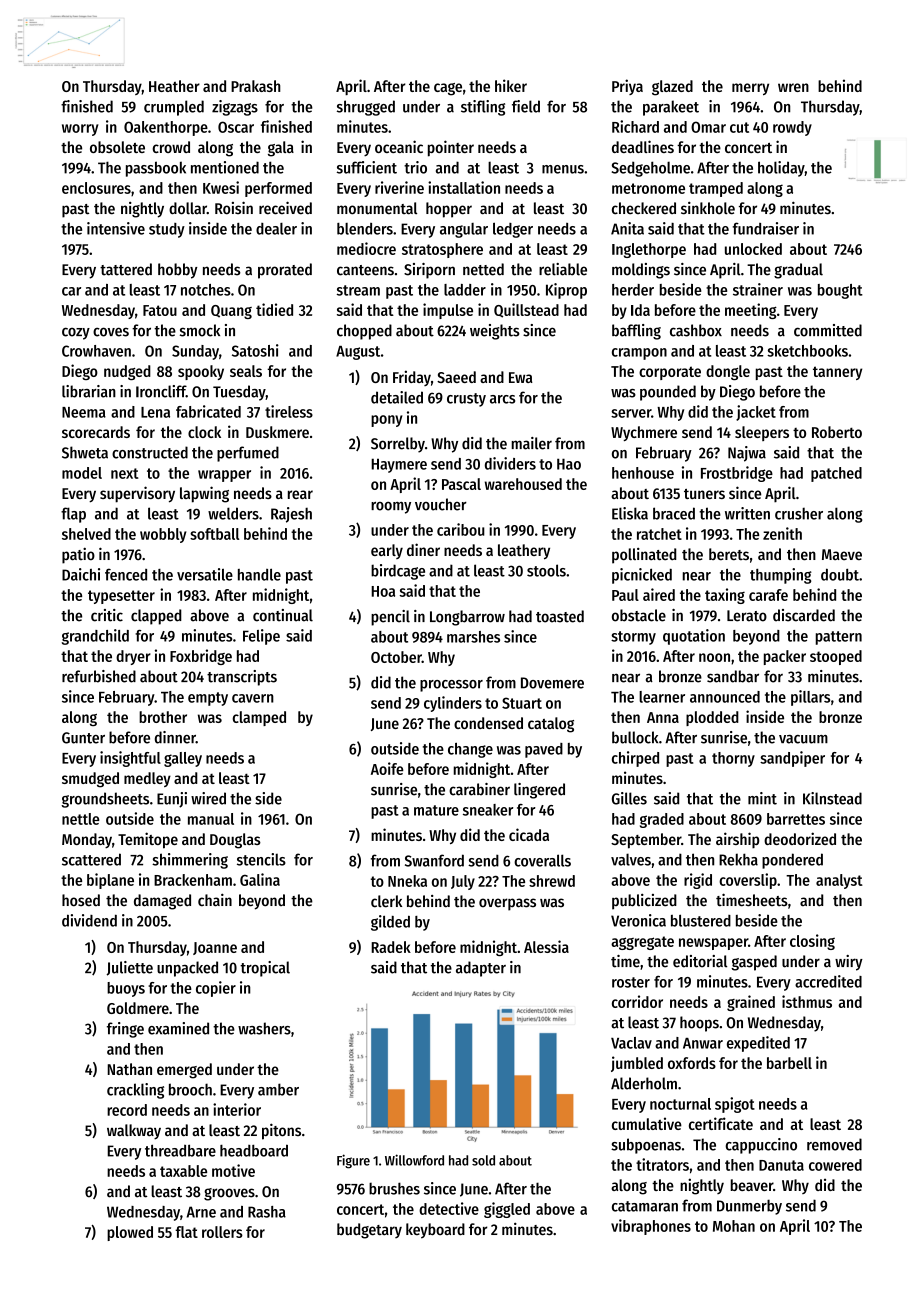 This screenshot has width=924, height=1308. Describe the element at coordinates (839, 881) in the screenshot. I see `analyst` at that location.
